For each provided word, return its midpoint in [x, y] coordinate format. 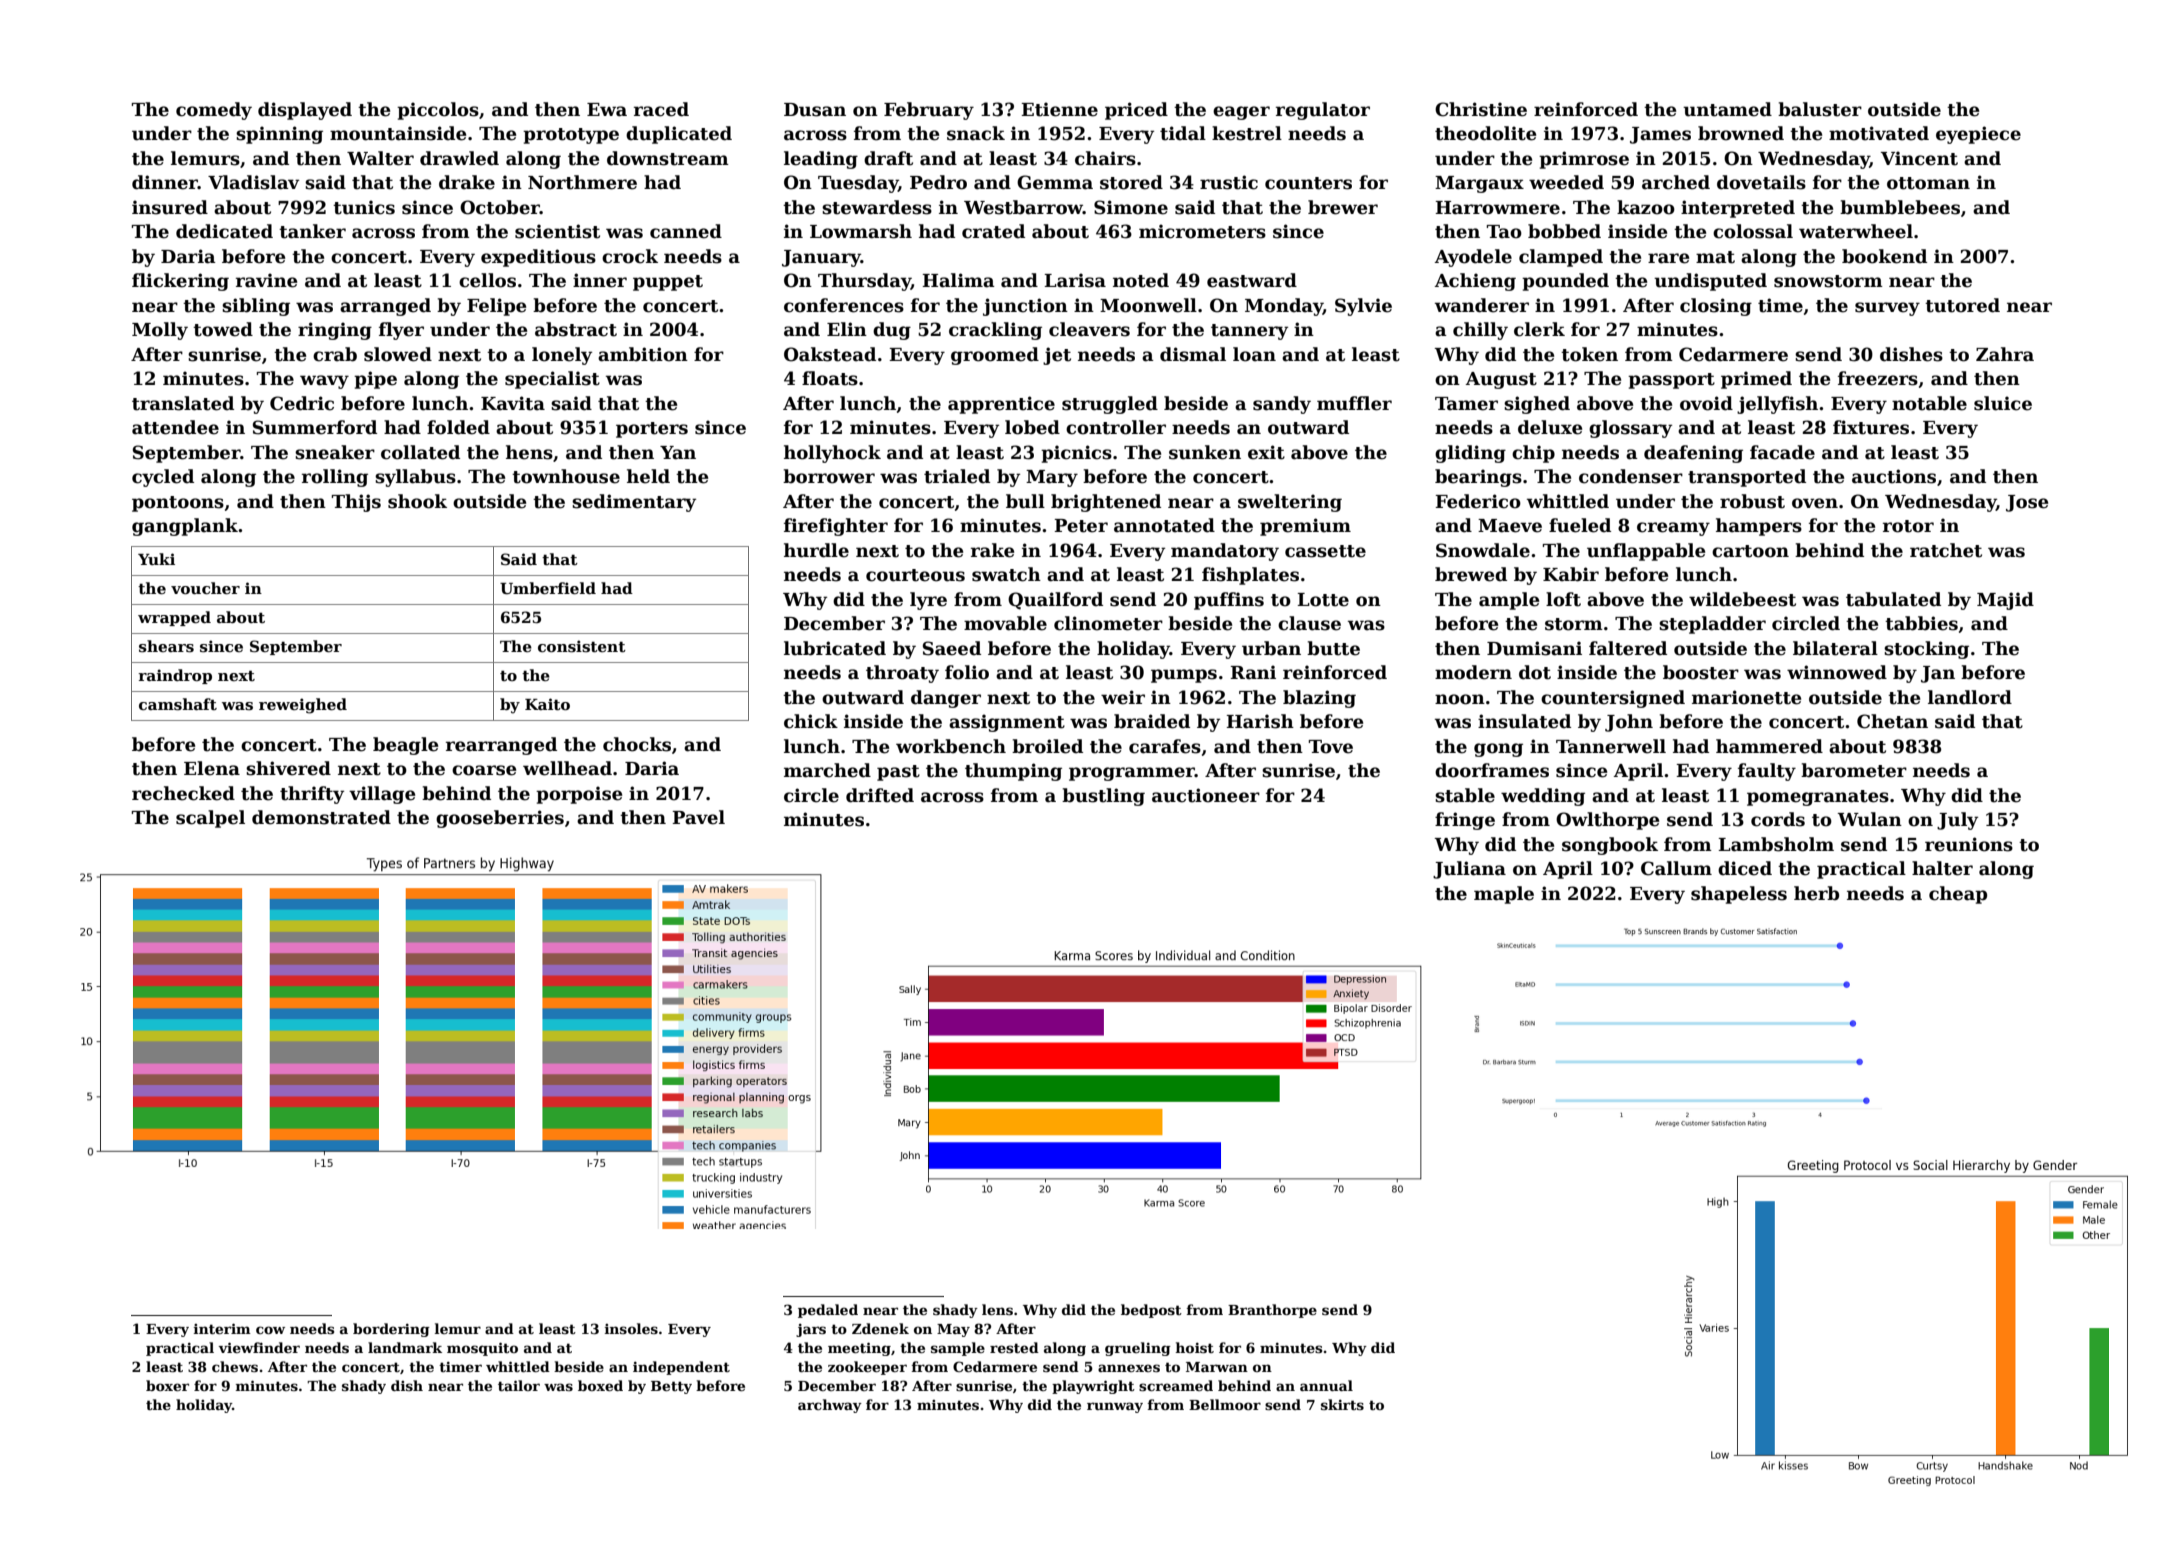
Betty [671, 1387]
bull [1025, 501]
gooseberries [500, 819]
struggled [1110, 405]
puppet [668, 283]
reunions [1969, 844]
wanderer [1482, 305]
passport [1671, 381]
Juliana [1469, 870]
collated [420, 452]
